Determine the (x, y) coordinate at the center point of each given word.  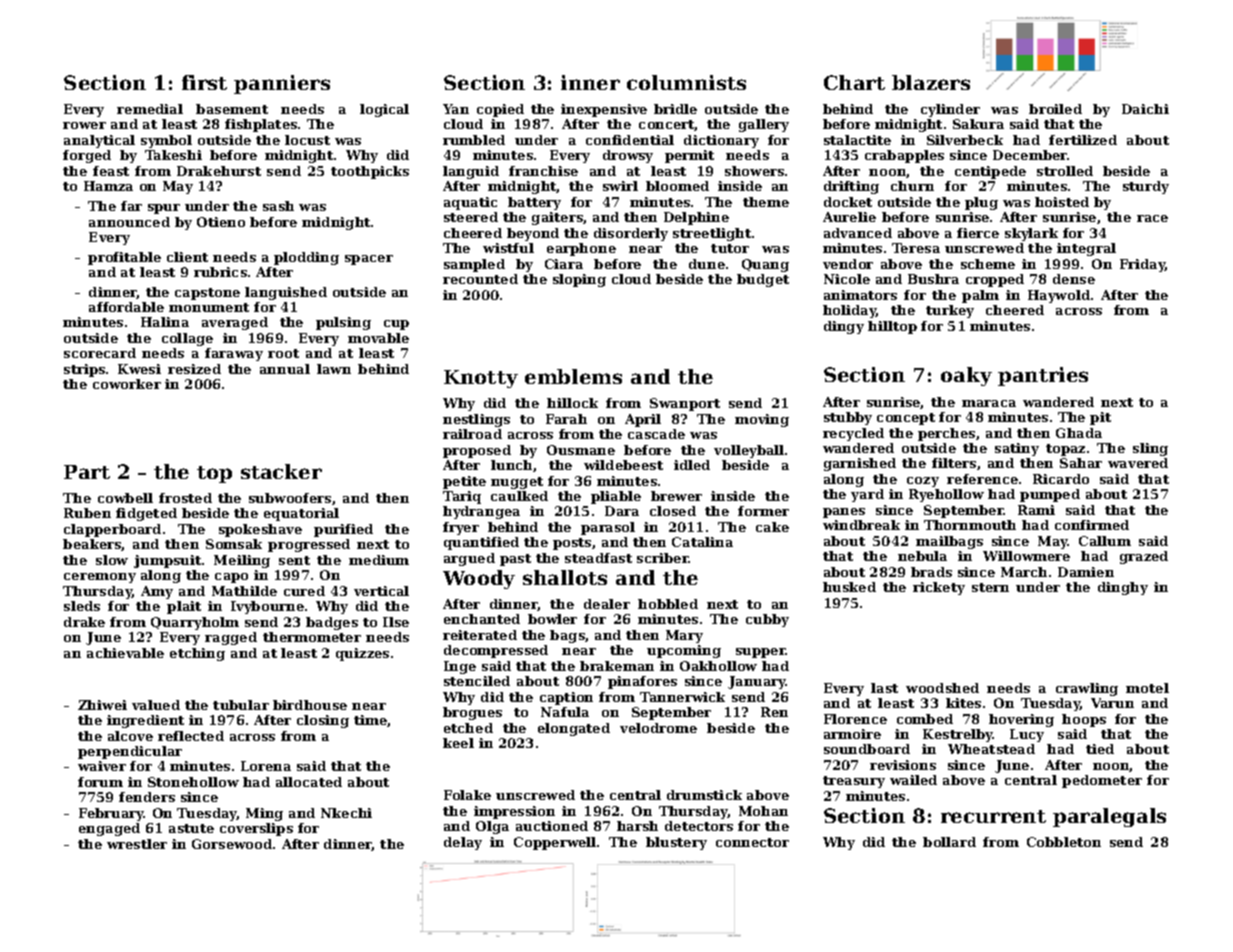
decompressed (496, 651)
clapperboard (112, 530)
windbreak (861, 525)
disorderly (631, 234)
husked (849, 587)
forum (100, 782)
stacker (281, 471)
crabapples (904, 156)
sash (278, 206)
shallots (565, 577)
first (204, 82)
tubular (241, 705)
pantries (1043, 376)
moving (762, 420)
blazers (931, 82)
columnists (686, 82)
